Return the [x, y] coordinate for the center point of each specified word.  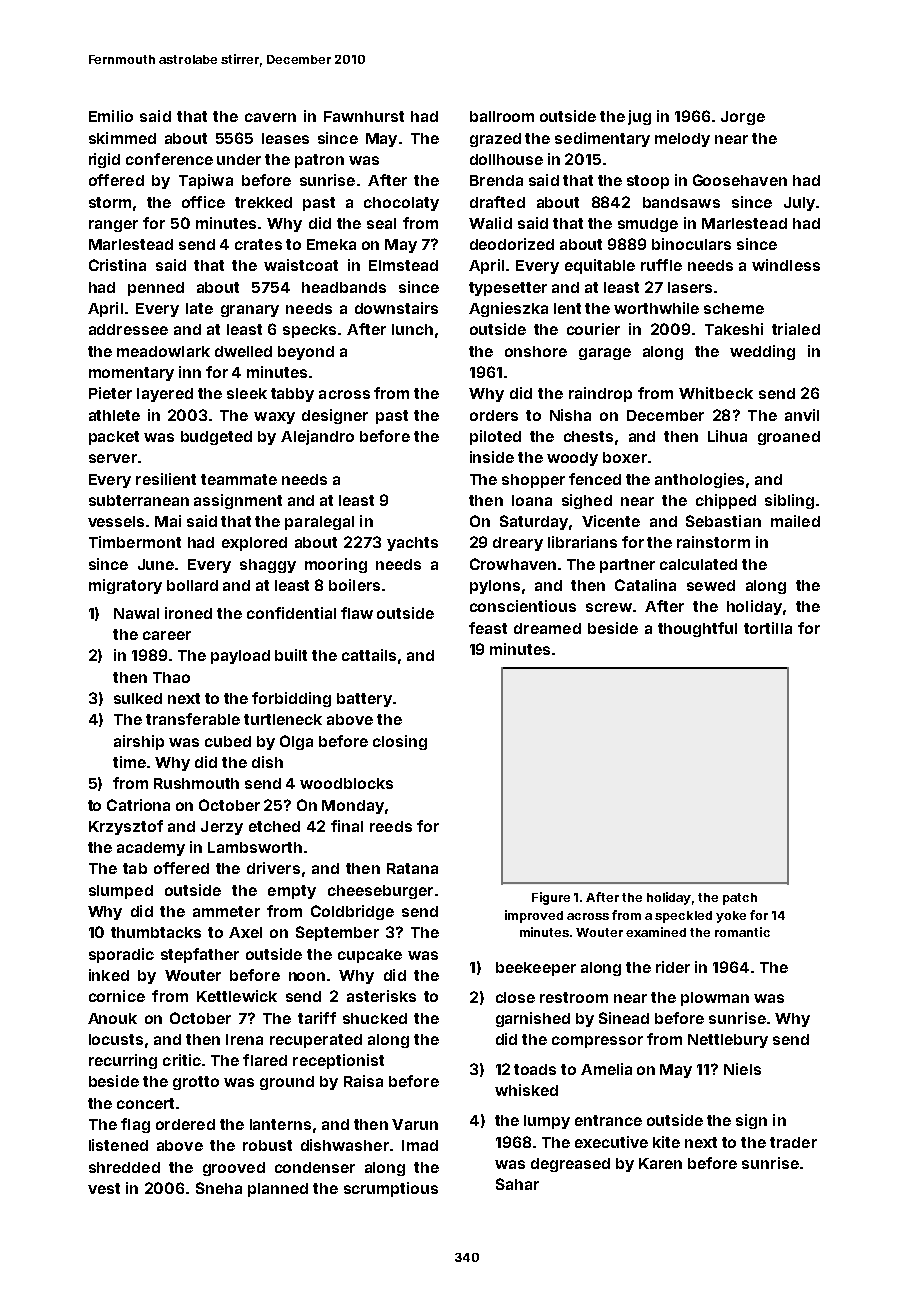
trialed [796, 329]
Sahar [517, 1184]
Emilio [111, 116]
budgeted [216, 438]
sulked [138, 698]
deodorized [512, 244]
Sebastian [723, 521]
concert [145, 1103]
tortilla [768, 628]
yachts [412, 544]
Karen [660, 1163]
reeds [391, 826]
